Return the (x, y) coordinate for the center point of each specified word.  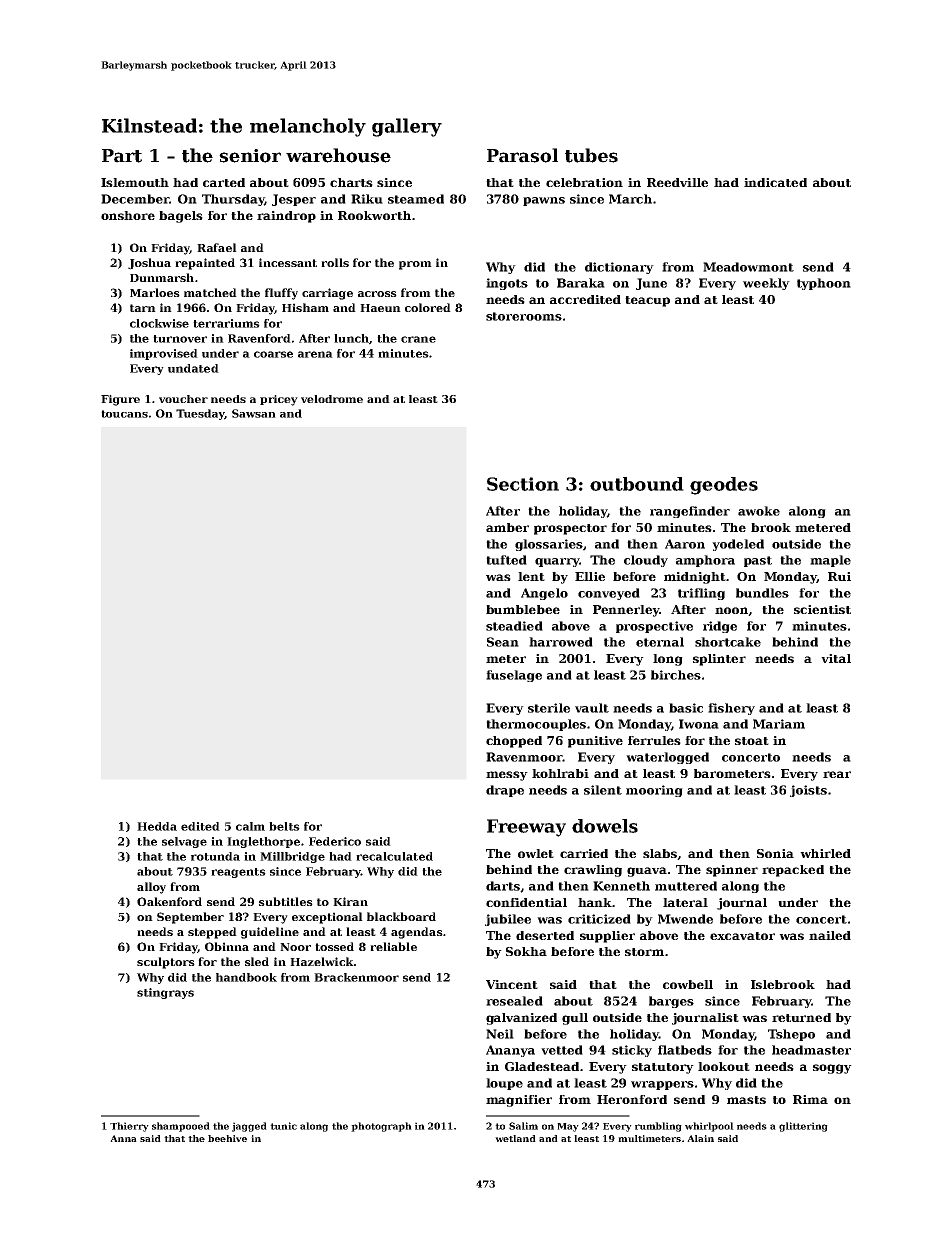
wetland (515, 1138)
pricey (279, 400)
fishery (731, 709)
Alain (700, 1138)
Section (523, 484)
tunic (283, 1126)
